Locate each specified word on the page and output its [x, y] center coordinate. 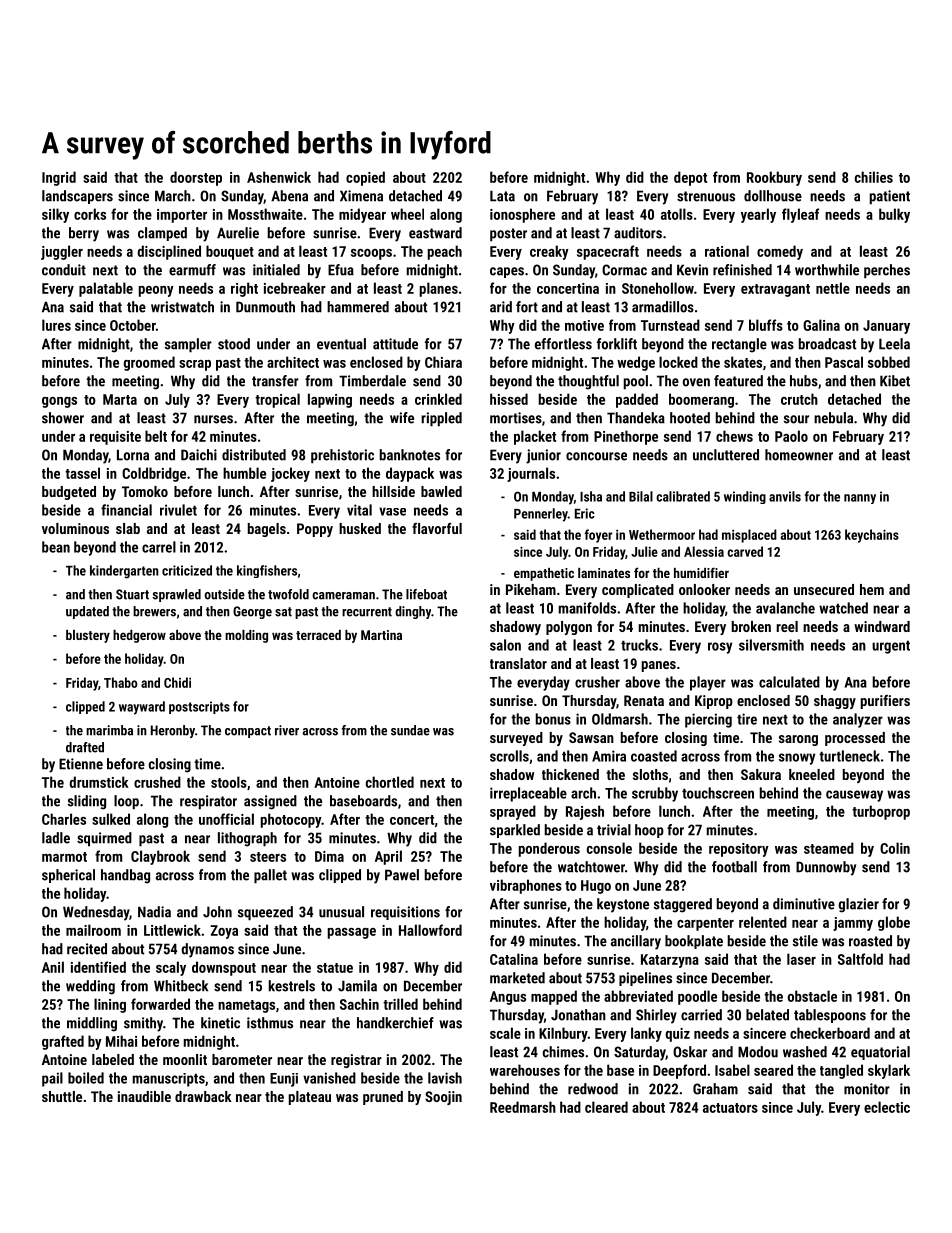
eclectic [887, 1107]
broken [751, 626]
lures [56, 325]
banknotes [410, 455]
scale [505, 1033]
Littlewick [172, 930]
